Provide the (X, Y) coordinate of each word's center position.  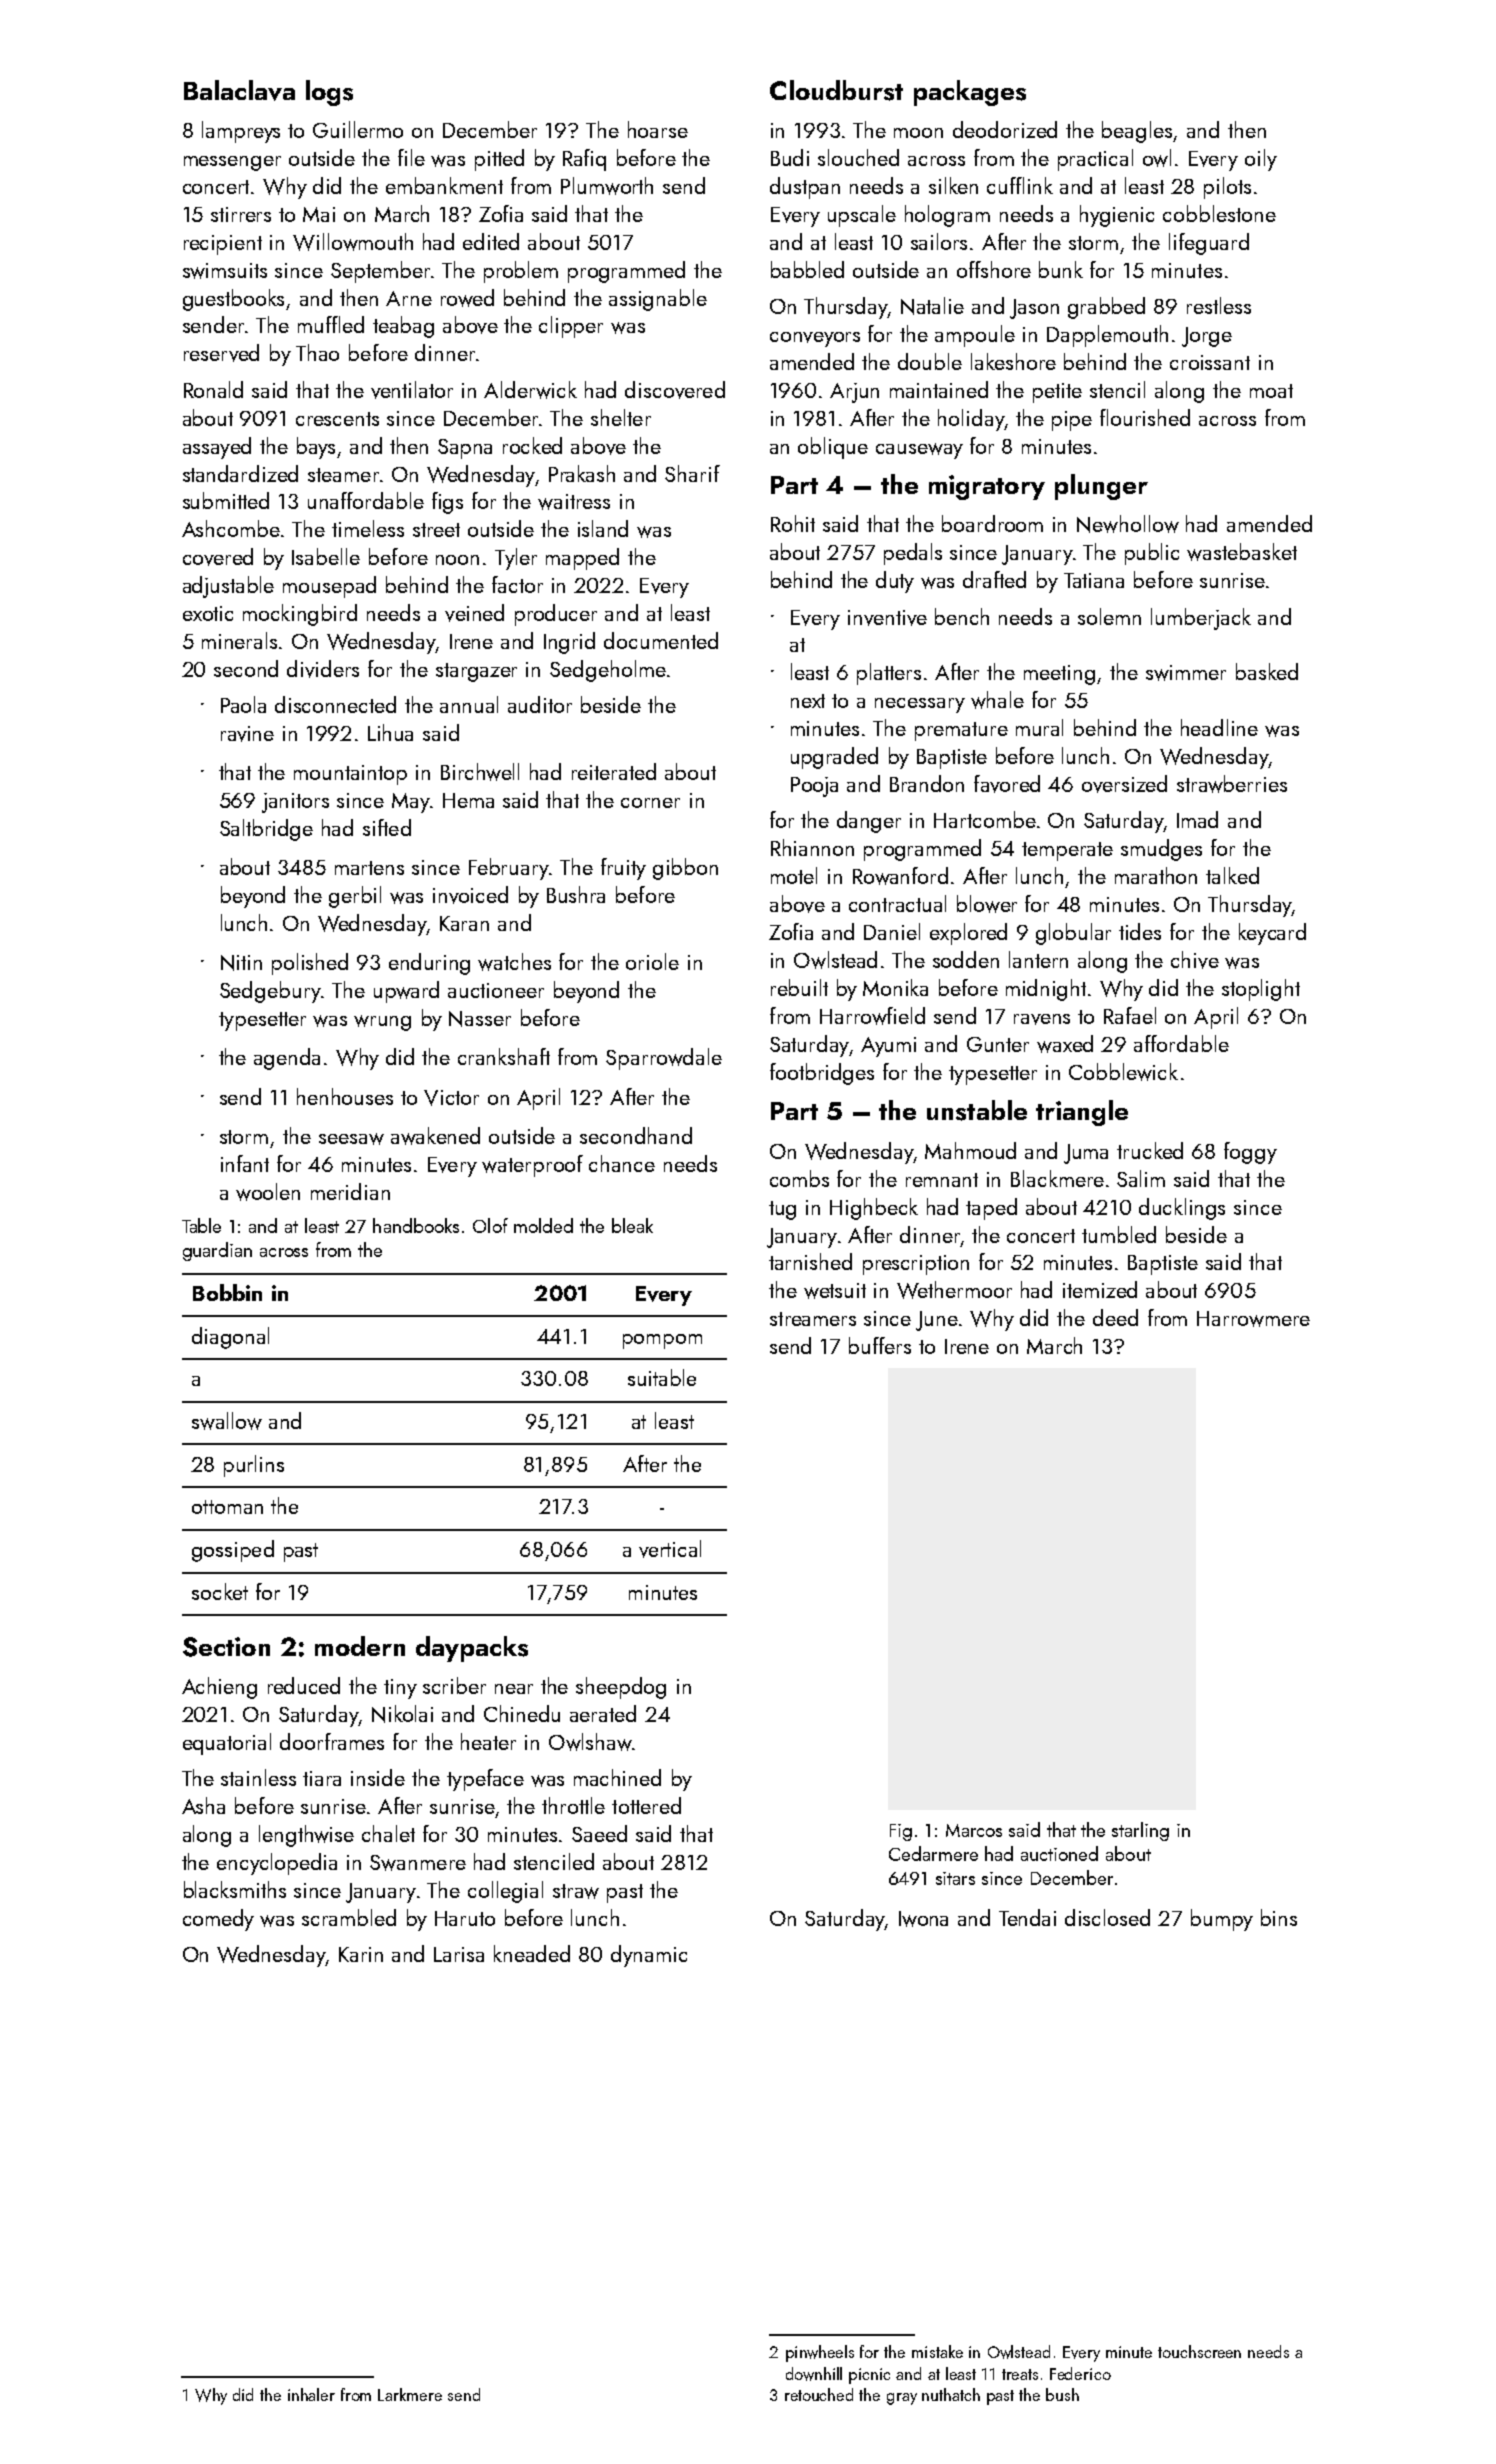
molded (543, 1225)
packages (970, 93)
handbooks (416, 1225)
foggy (1250, 1153)
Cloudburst (836, 90)
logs (329, 93)
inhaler (311, 2394)
